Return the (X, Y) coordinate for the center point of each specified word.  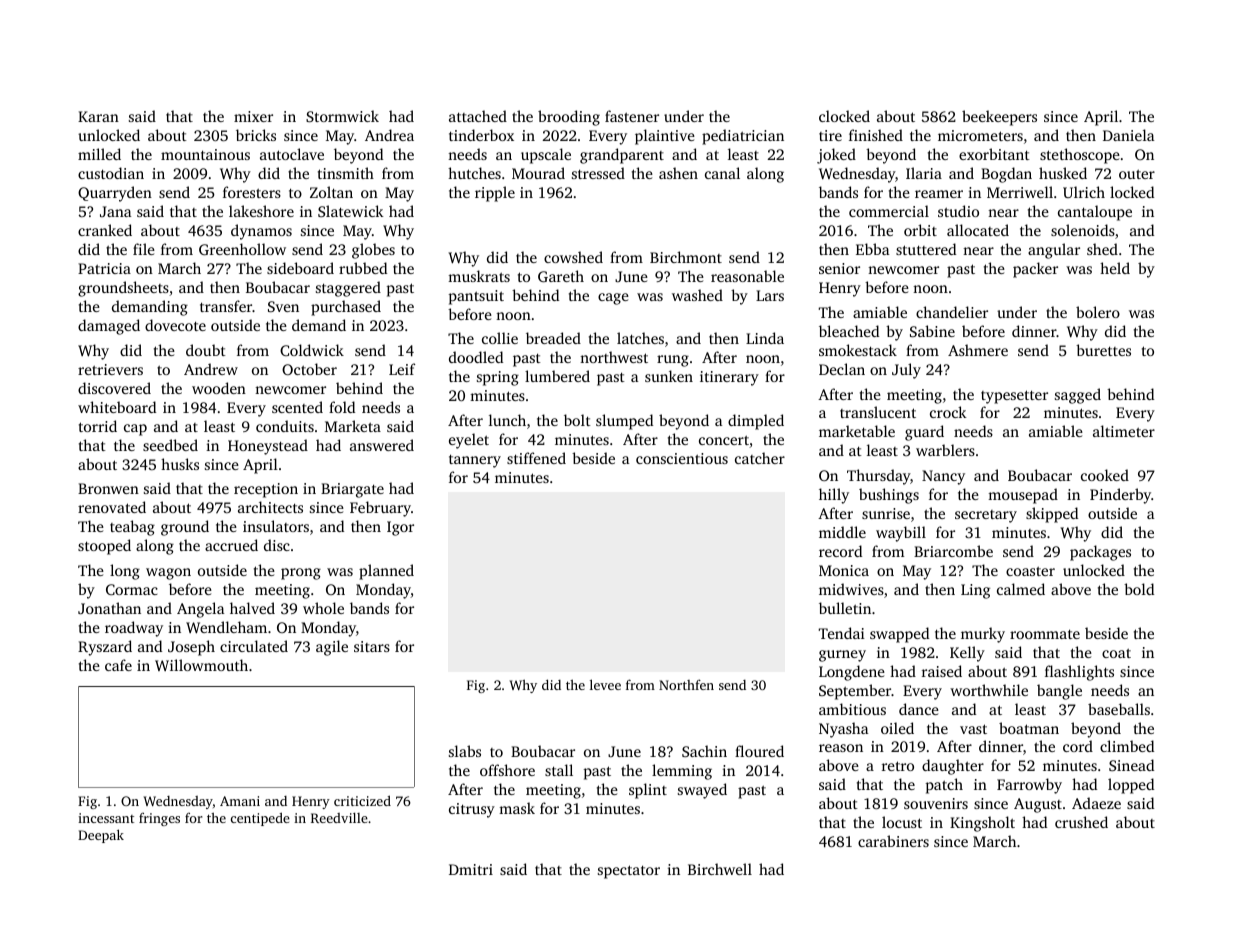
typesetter (1014, 397)
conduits (285, 426)
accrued (231, 545)
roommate (1045, 634)
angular (1054, 251)
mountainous (205, 154)
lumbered (557, 376)
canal (722, 173)
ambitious (852, 709)
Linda (765, 338)
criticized (362, 800)
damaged (109, 327)
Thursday (878, 477)
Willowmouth (201, 665)
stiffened (536, 458)
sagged (1078, 396)
